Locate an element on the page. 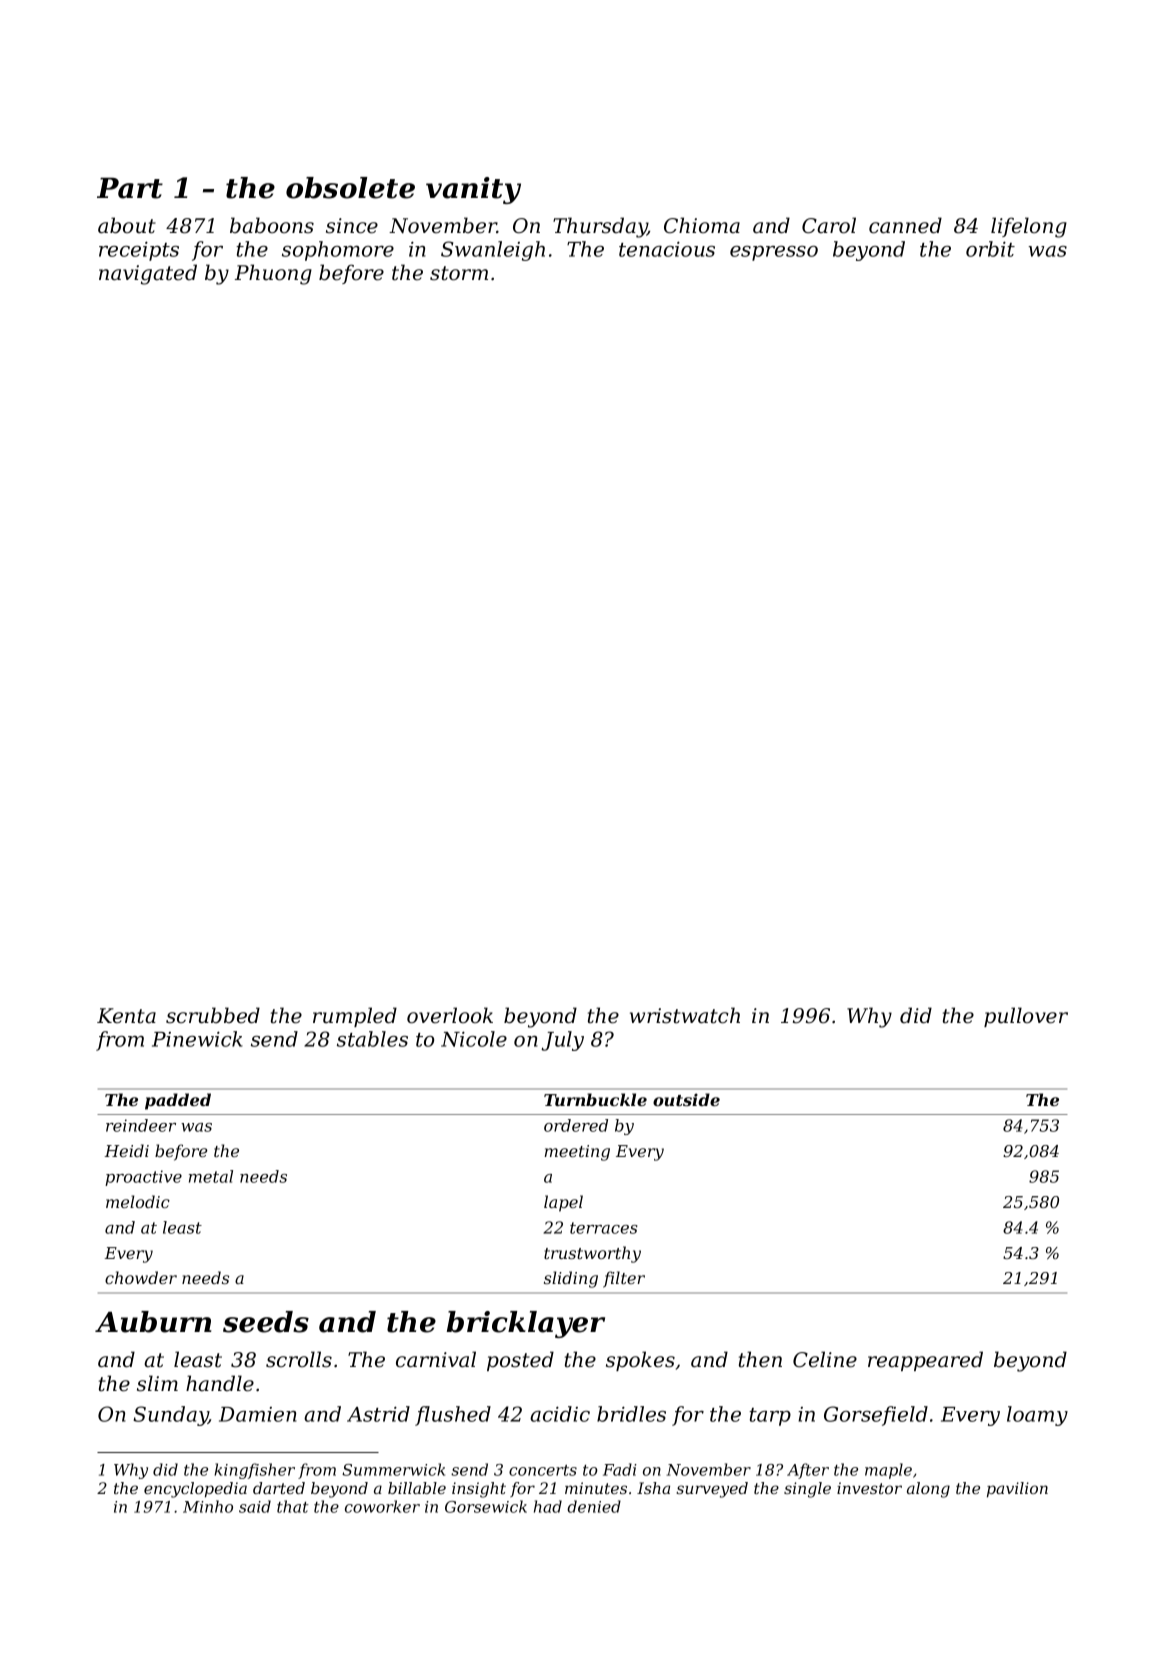 This page has height=1654, width=1165. Chioma is located at coordinates (702, 225).
